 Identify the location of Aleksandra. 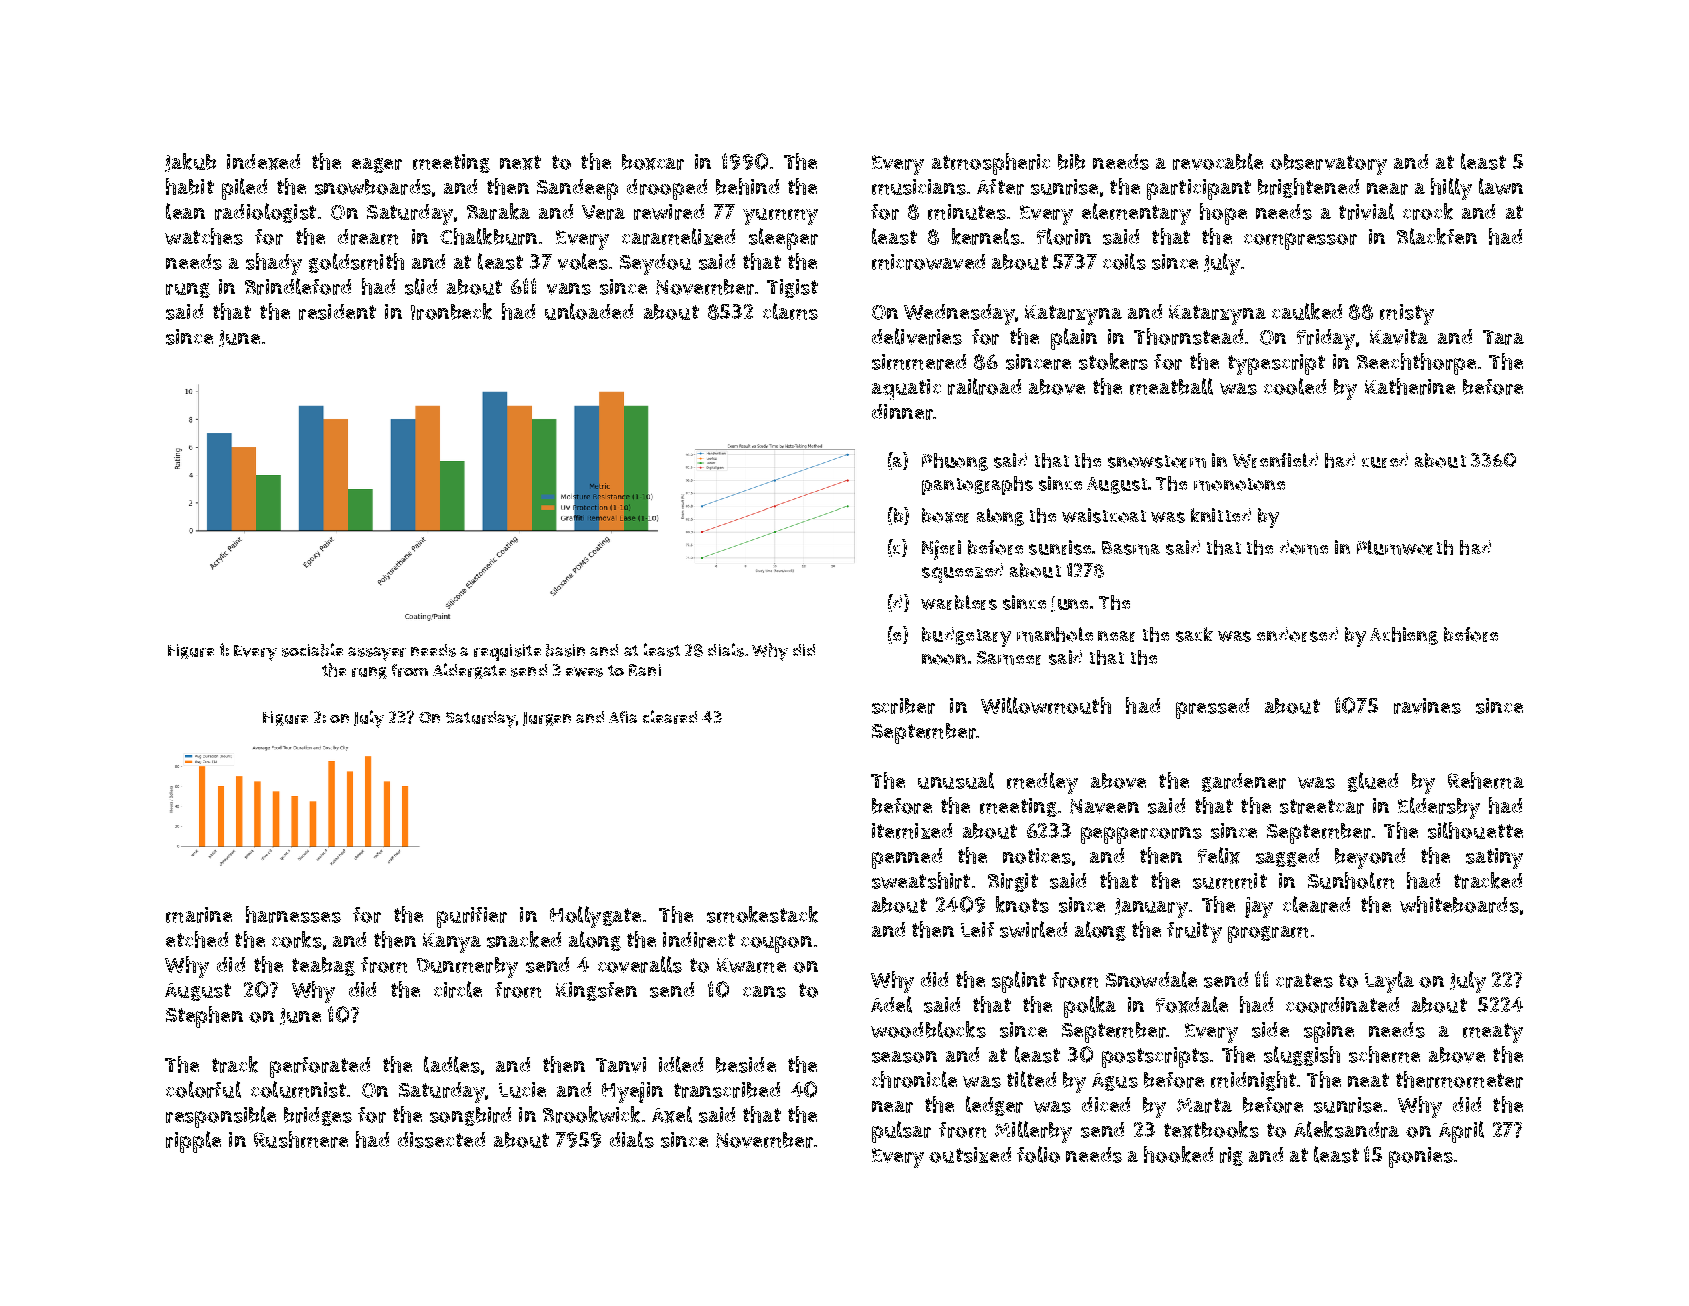
(1346, 1129).
